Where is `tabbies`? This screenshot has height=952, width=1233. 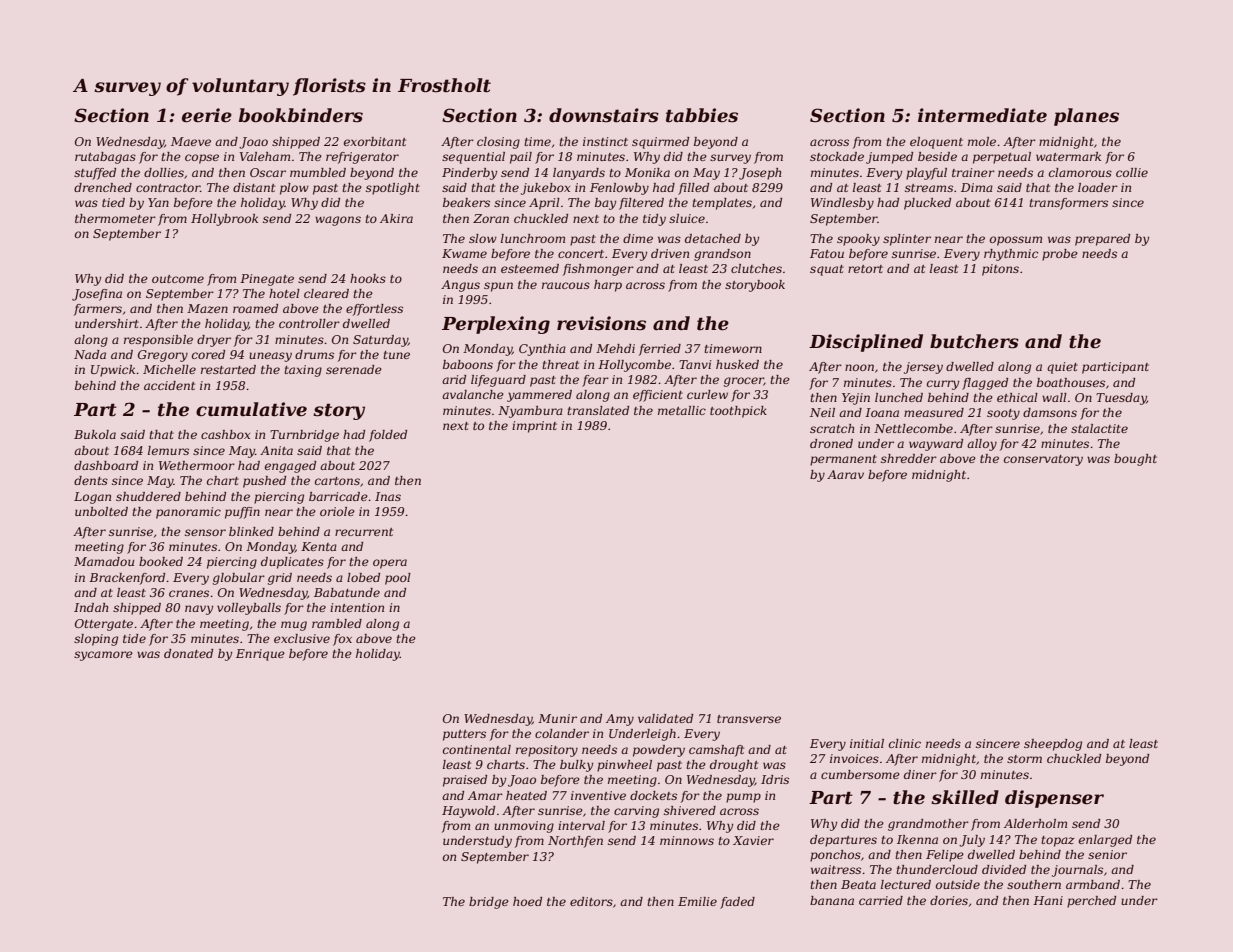
tabbies is located at coordinates (702, 115).
